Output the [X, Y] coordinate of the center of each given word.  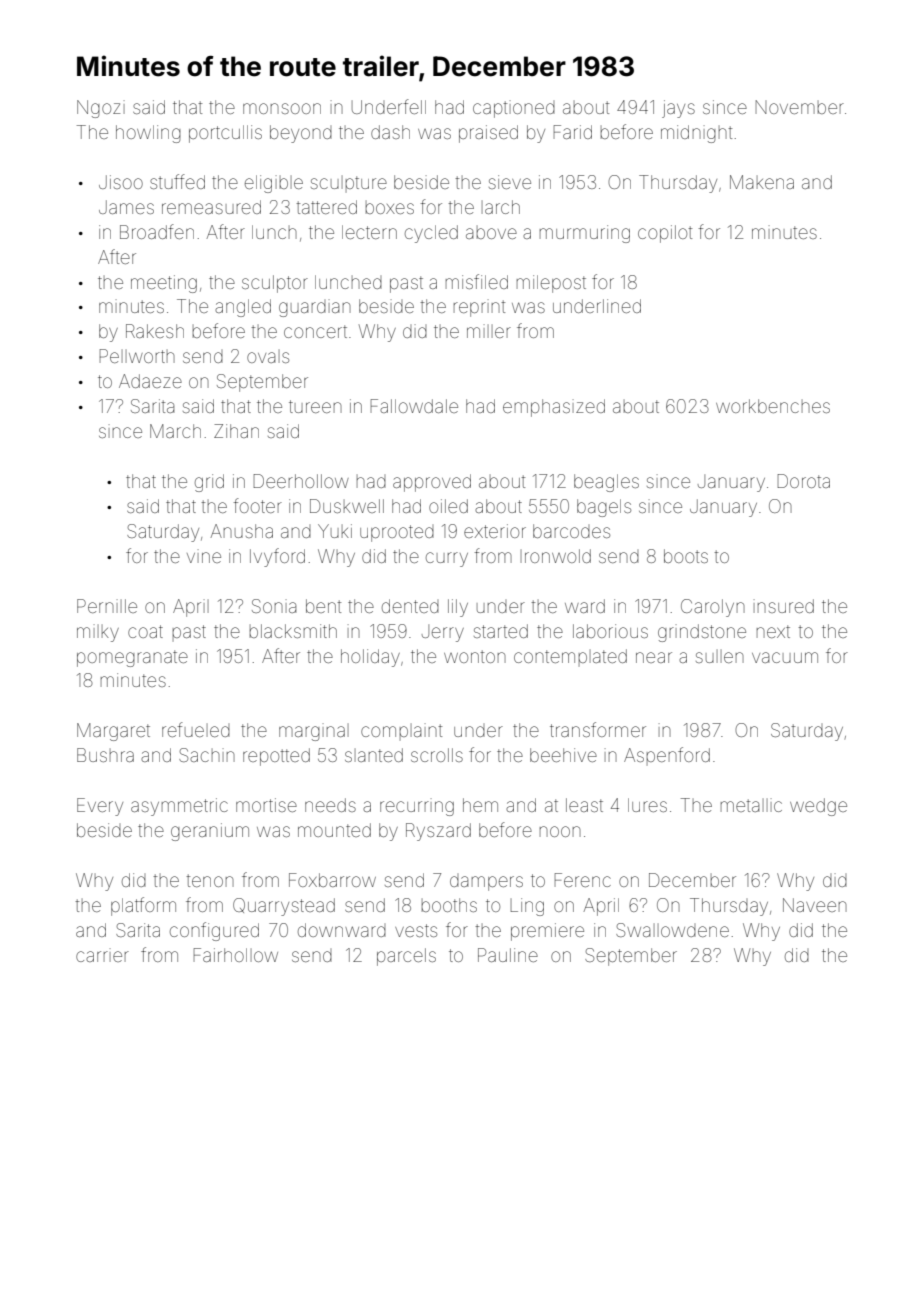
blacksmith [293, 631]
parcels [406, 957]
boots [686, 556]
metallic [751, 805]
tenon [210, 880]
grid [209, 483]
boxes [390, 207]
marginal [314, 732]
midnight [696, 134]
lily [458, 608]
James [126, 207]
